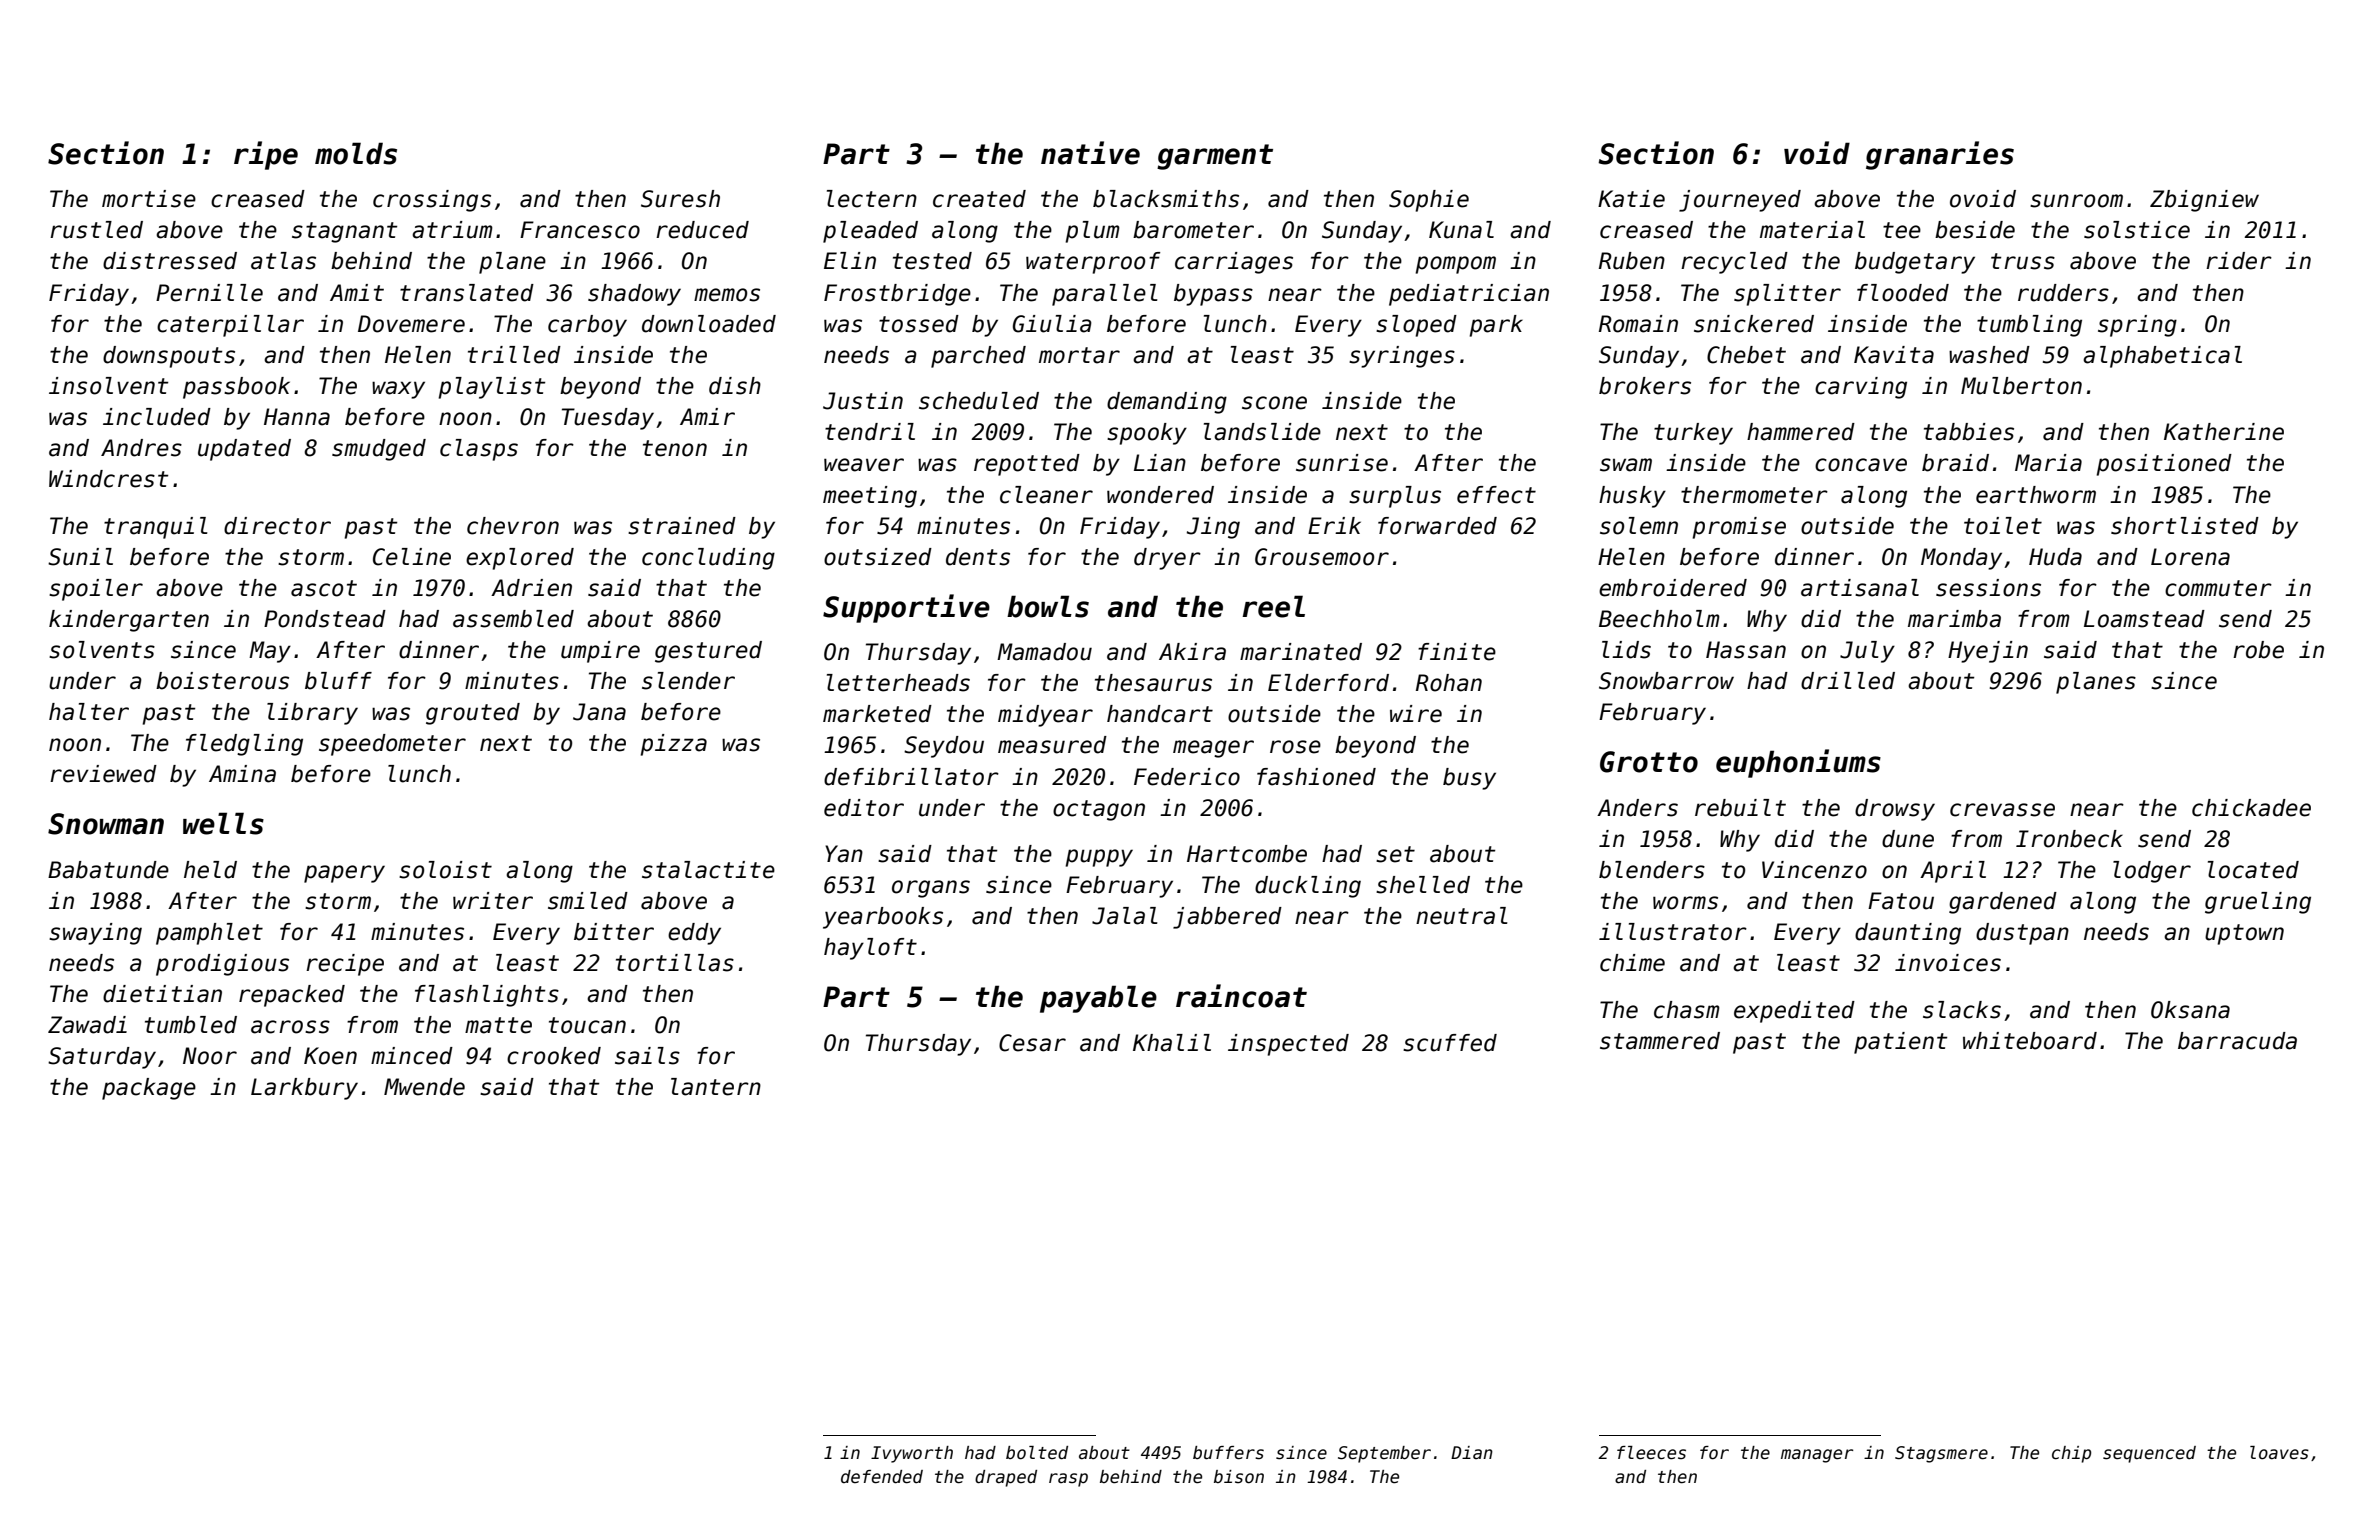 The image size is (2380, 1540). What do you see at coordinates (931, 889) in the screenshot?
I see `organs` at bounding box center [931, 889].
